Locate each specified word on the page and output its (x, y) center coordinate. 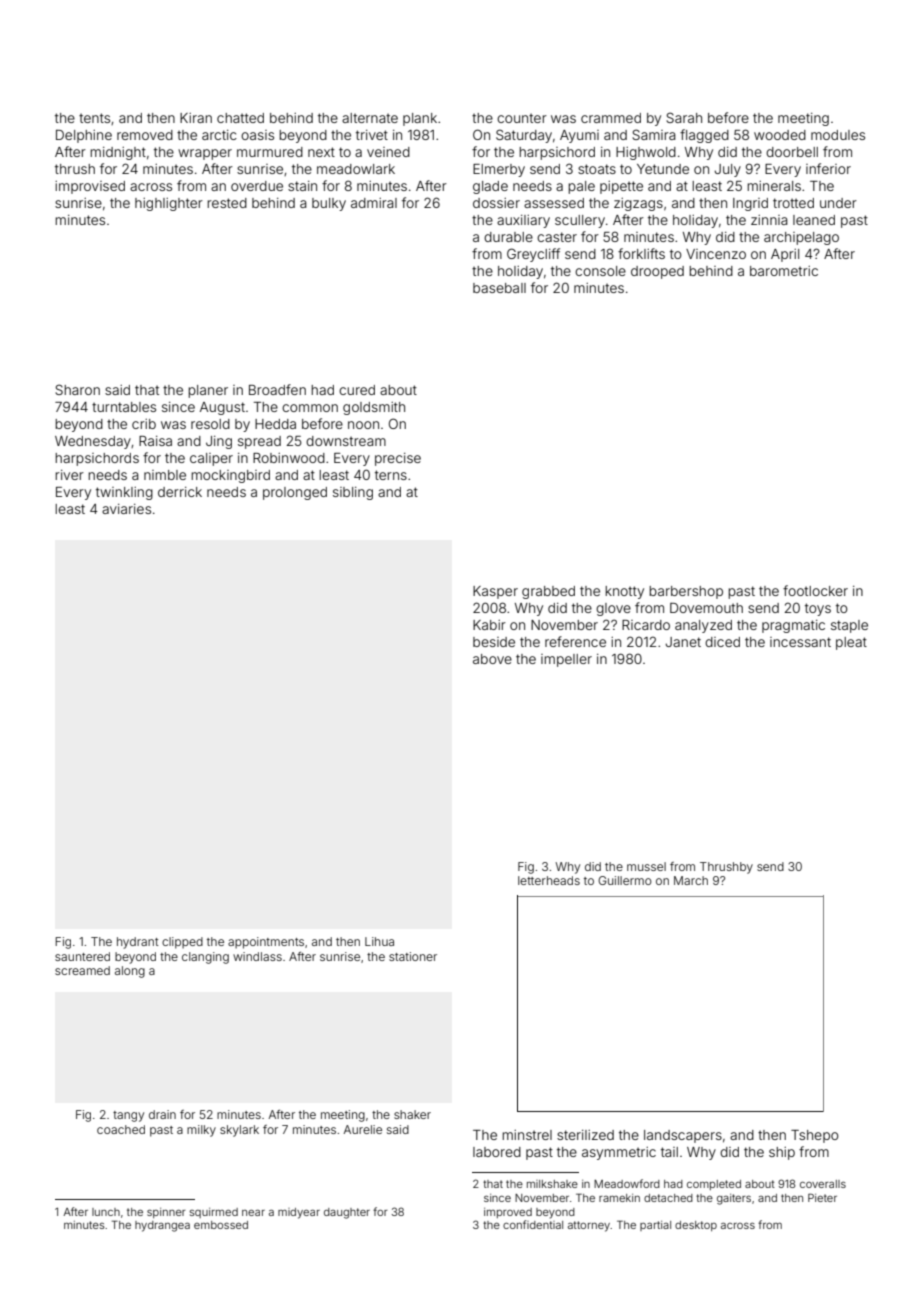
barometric (784, 271)
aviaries (126, 509)
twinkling (124, 493)
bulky (329, 204)
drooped (657, 272)
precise (398, 459)
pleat (851, 643)
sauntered (82, 956)
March (691, 880)
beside (494, 642)
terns (391, 475)
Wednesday (93, 442)
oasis (257, 135)
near (253, 1213)
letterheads (549, 880)
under (838, 203)
